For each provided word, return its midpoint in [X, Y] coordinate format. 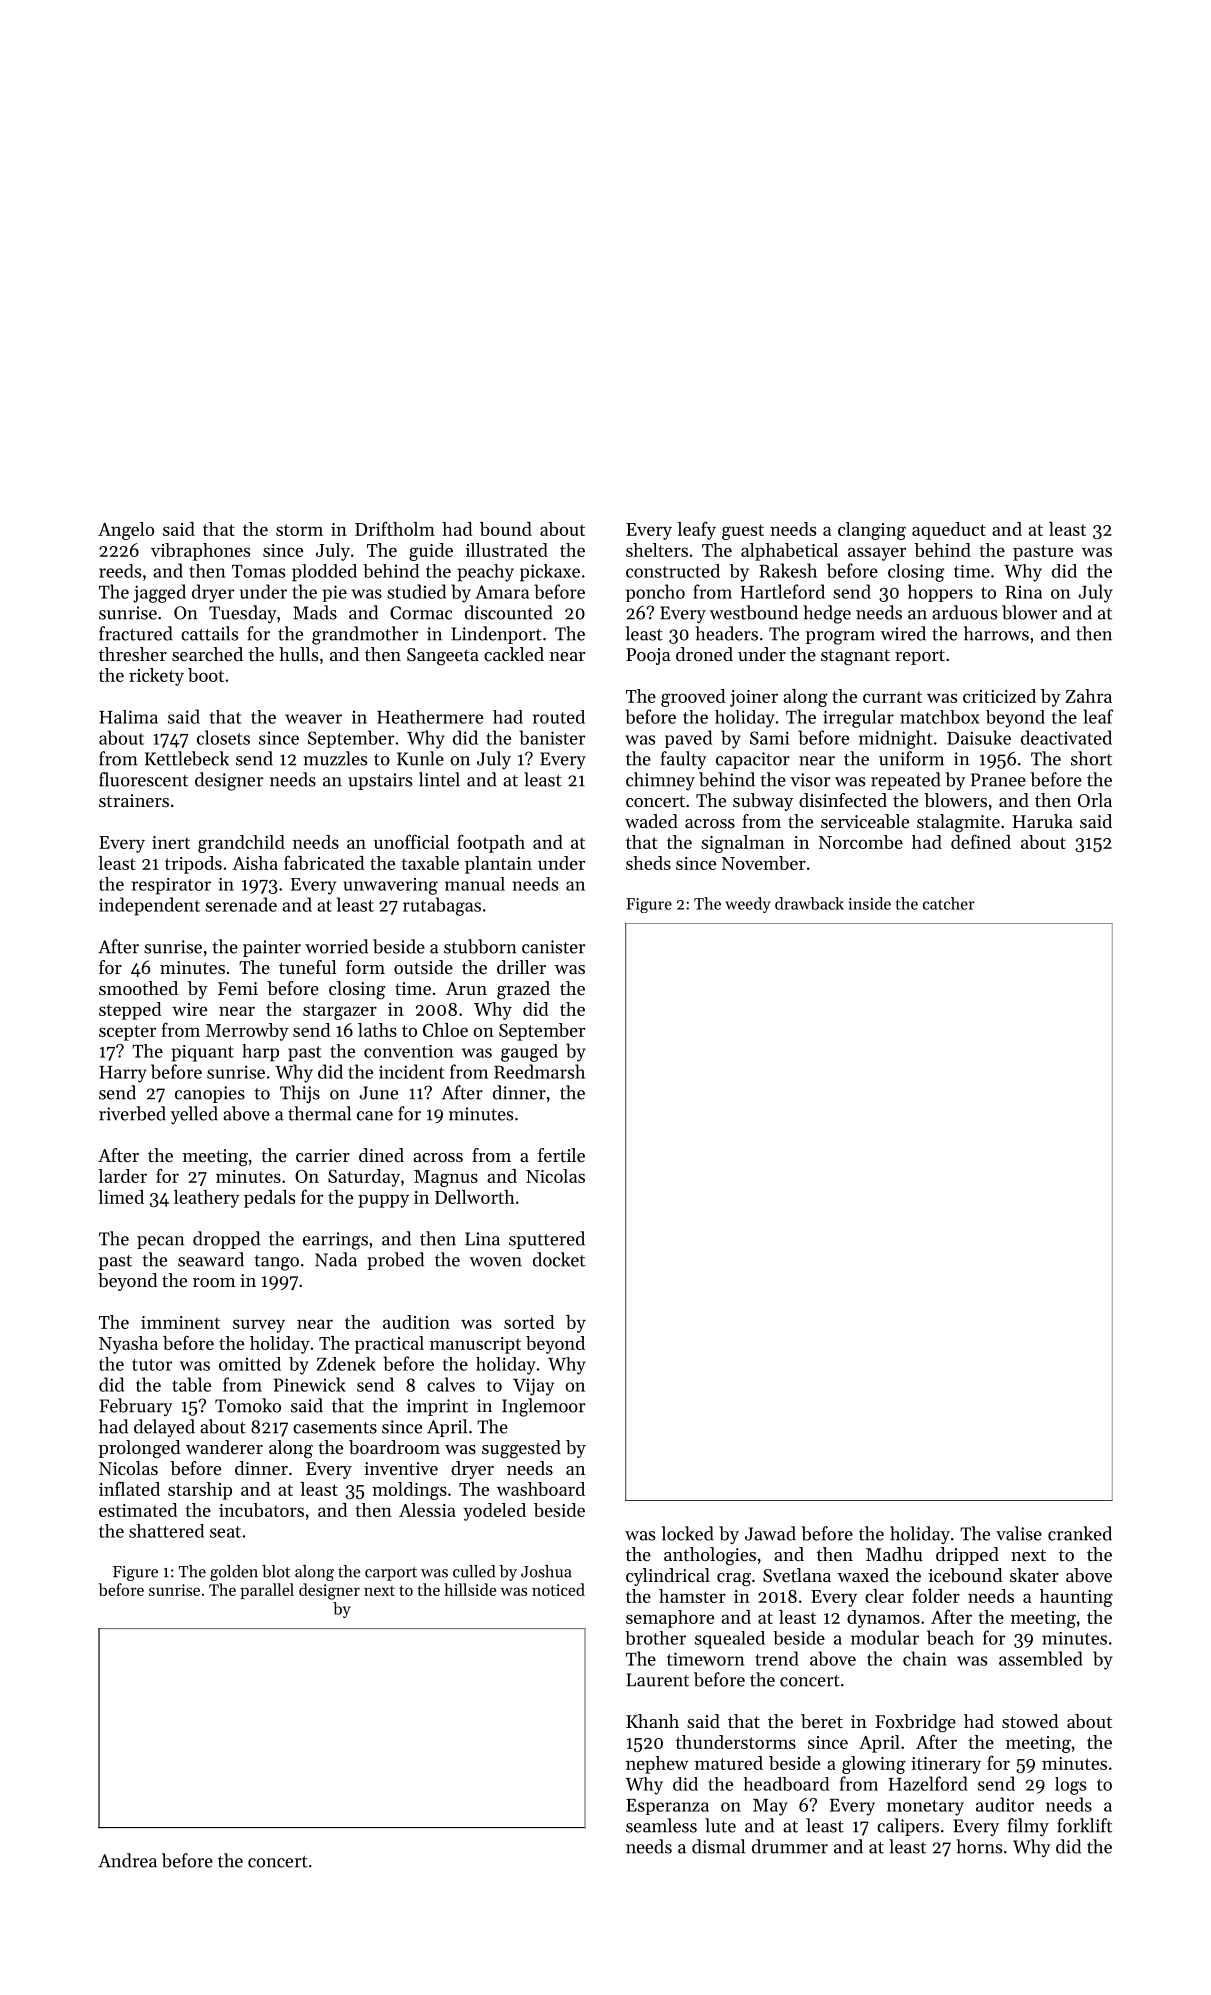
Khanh [652, 1721]
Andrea [127, 1860]
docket [559, 1259]
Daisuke [979, 737]
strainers [134, 800]
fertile [561, 1155]
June [378, 1093]
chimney [660, 781]
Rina [1023, 592]
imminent [180, 1322]
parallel [267, 1591]
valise [1019, 1533]
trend [777, 1658]
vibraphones [200, 552]
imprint [437, 1407]
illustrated [507, 550]
